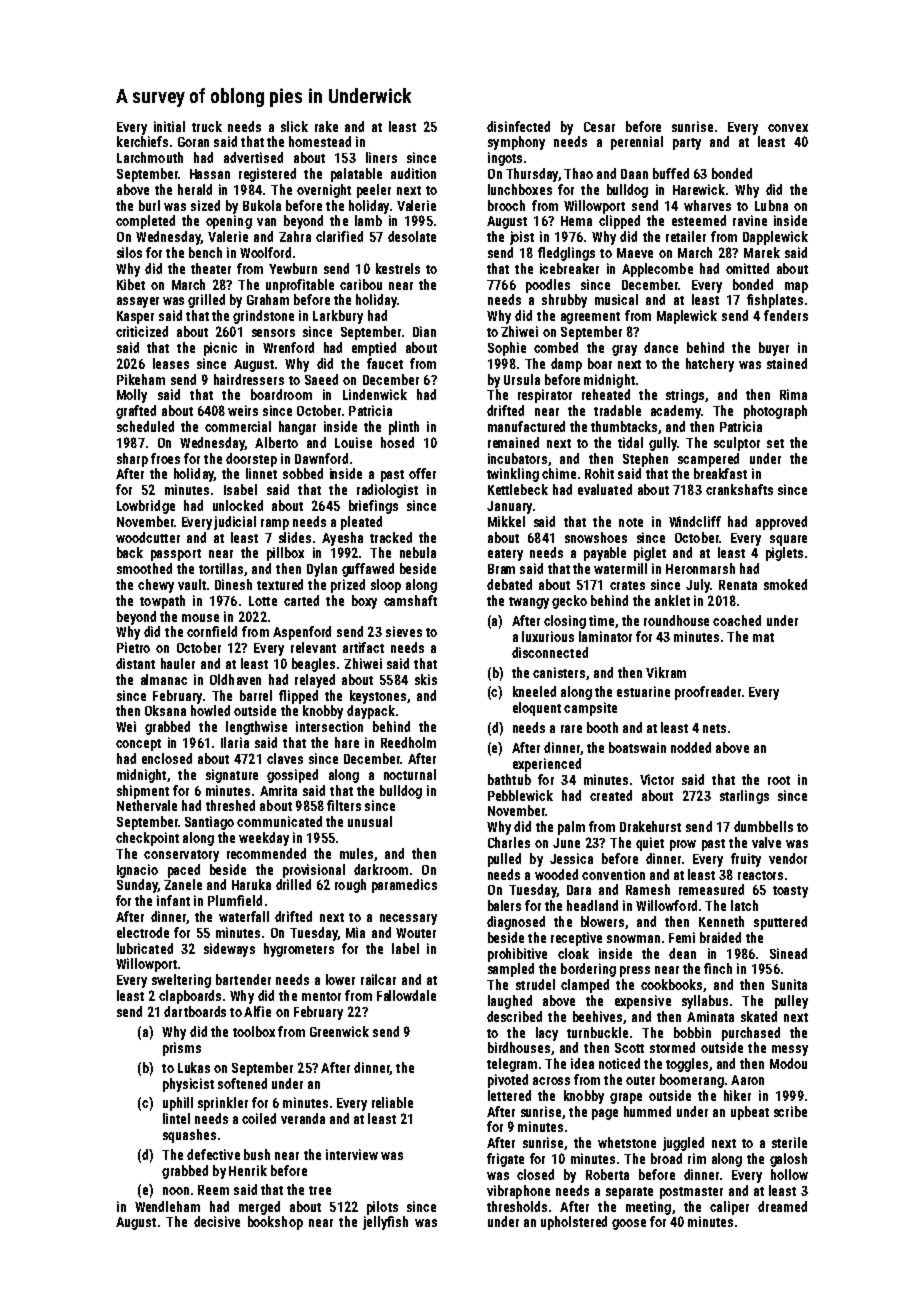 The image size is (924, 1314). I want to click on hygrometers, so click(299, 950).
